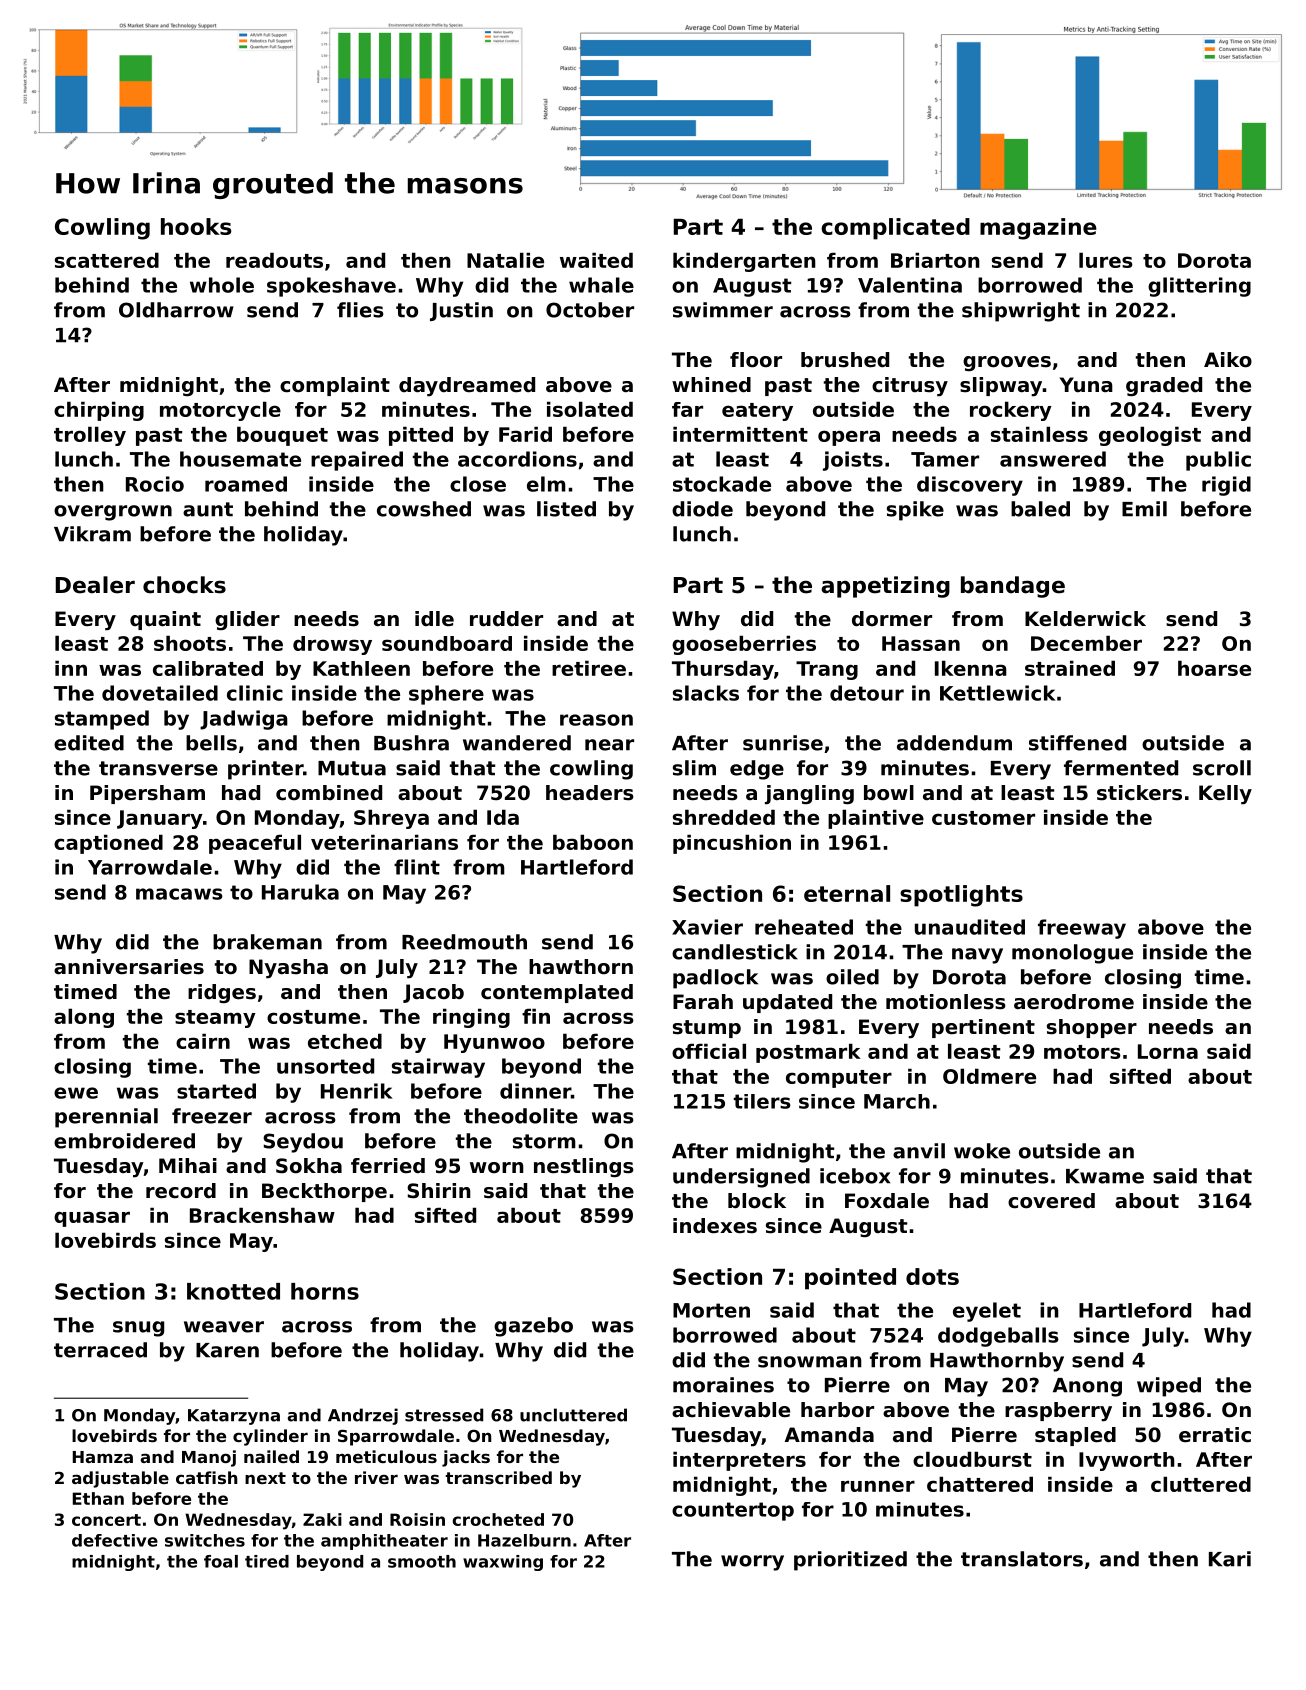  Describe the element at coordinates (89, 743) in the screenshot. I see `edited` at that location.
